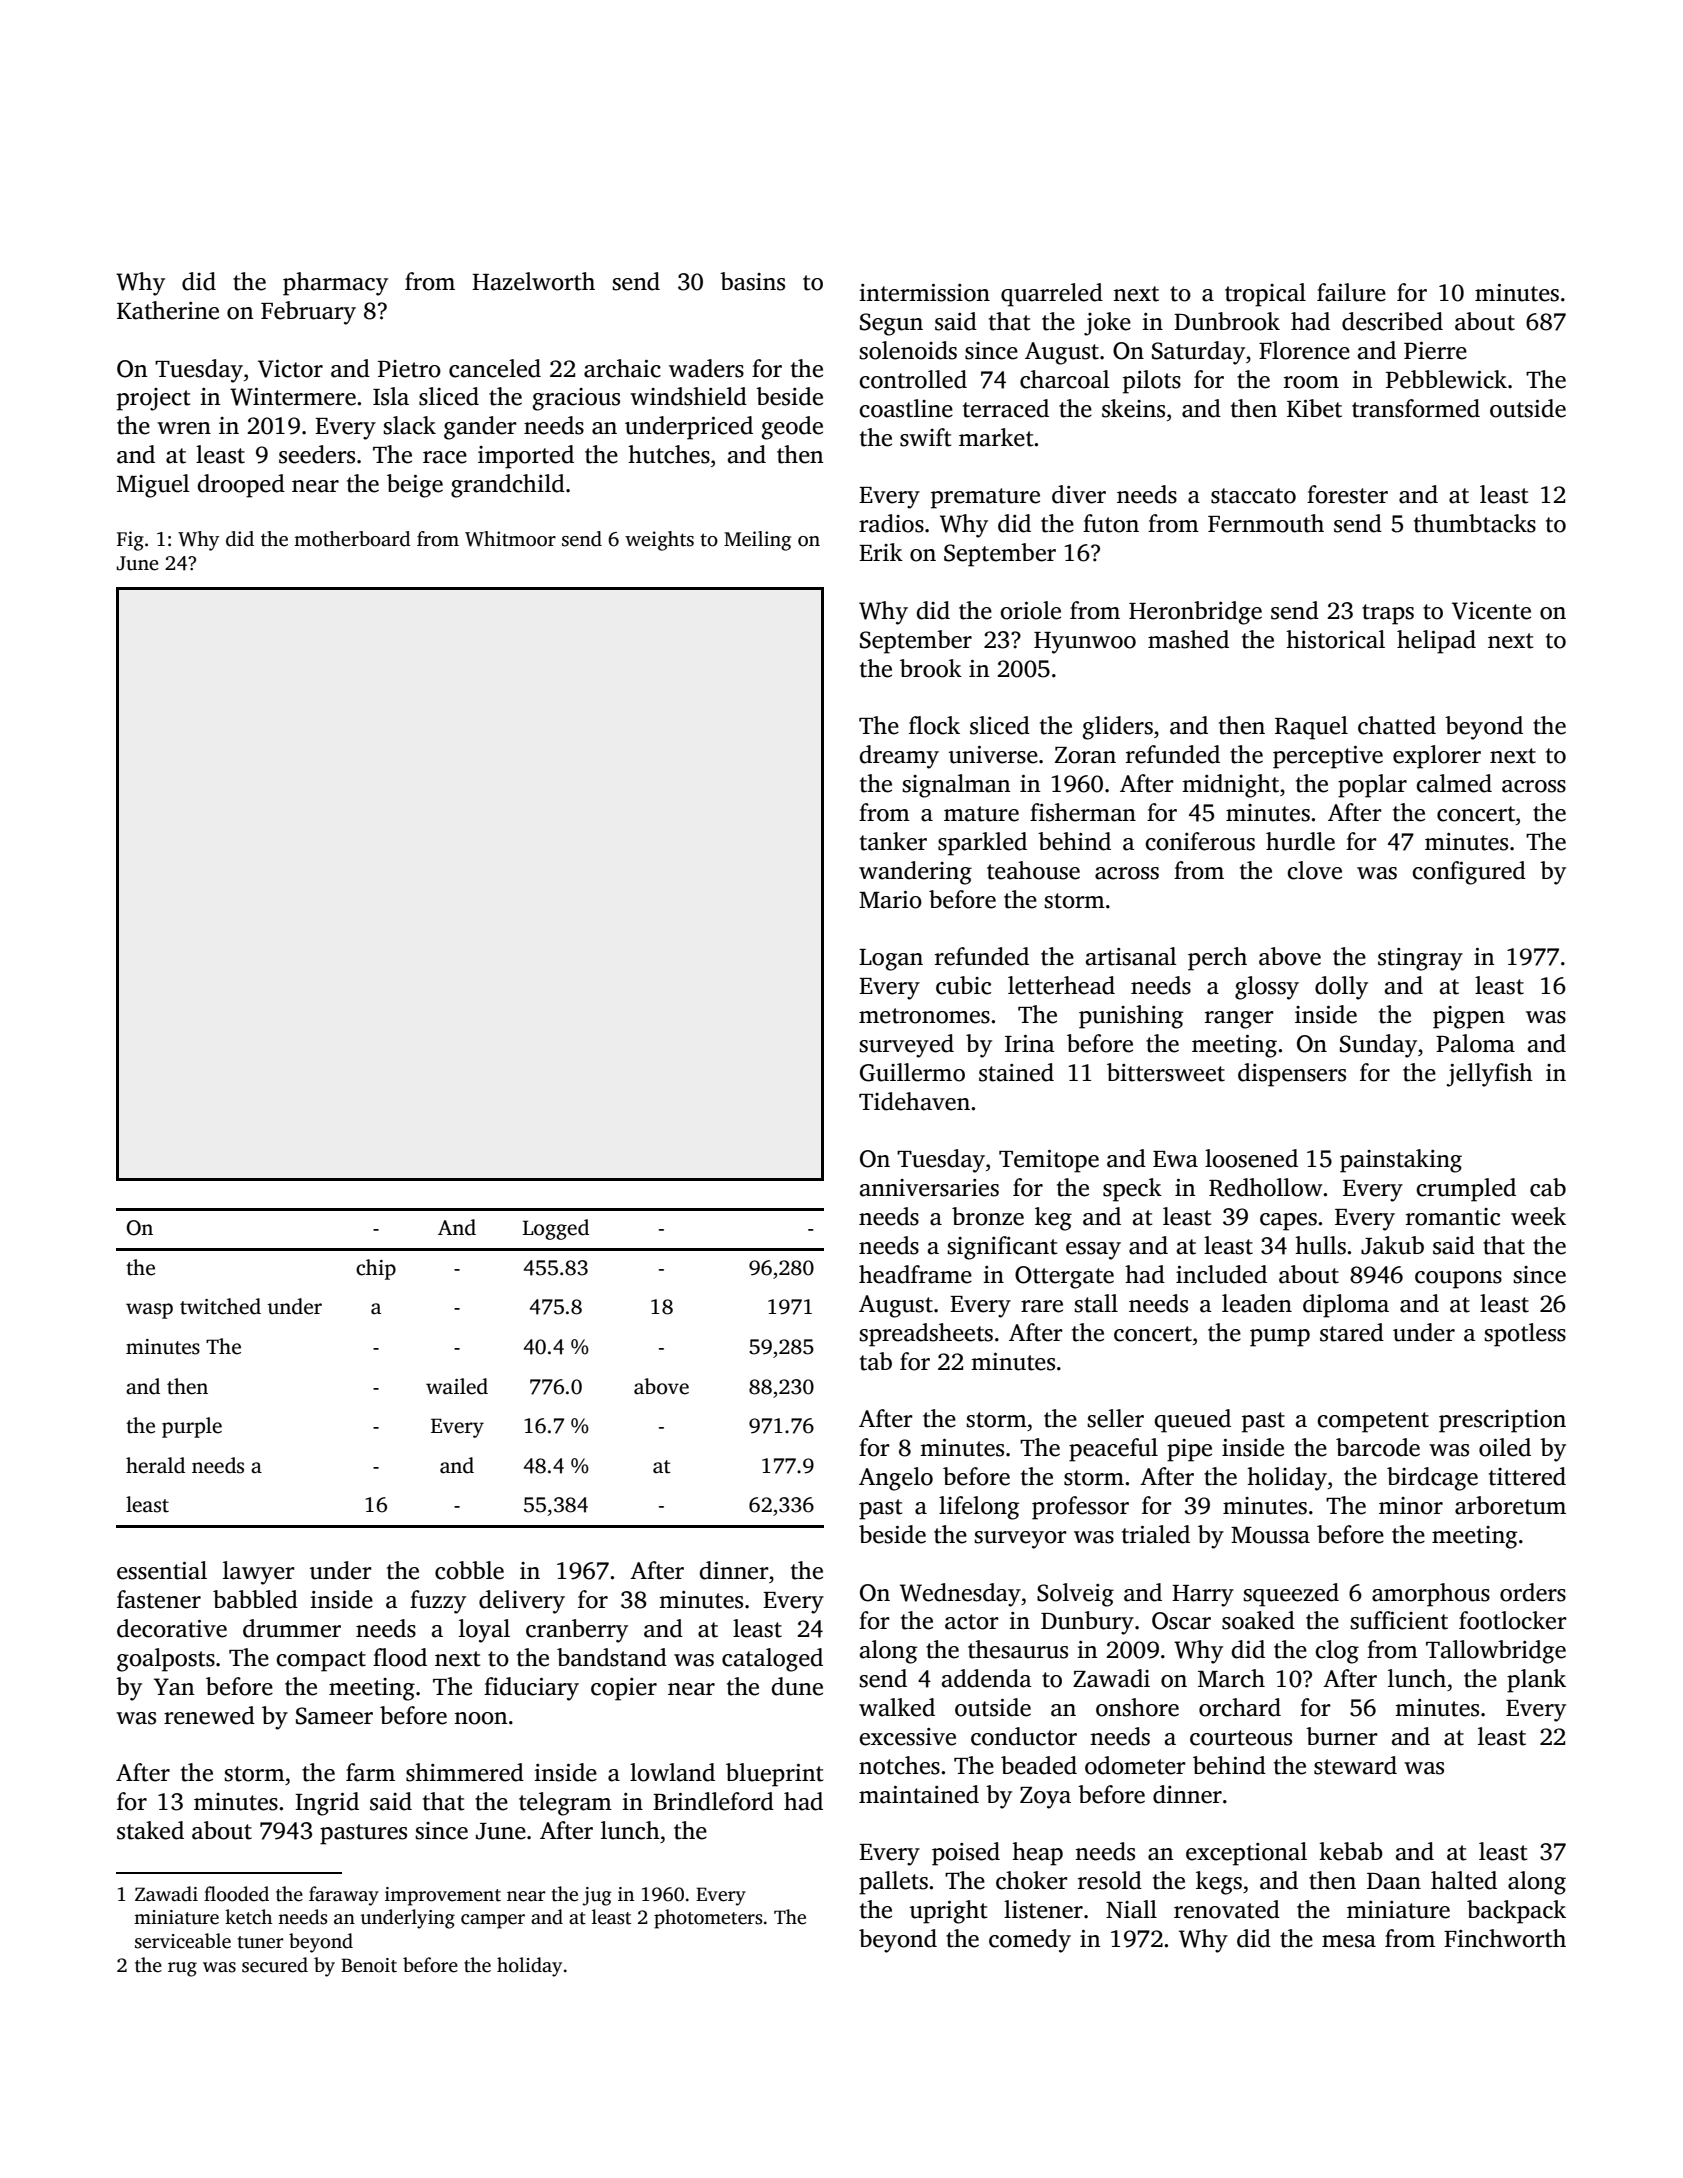 This image has height=2178, width=1683. What do you see at coordinates (182, 1969) in the image?
I see `rug` at bounding box center [182, 1969].
